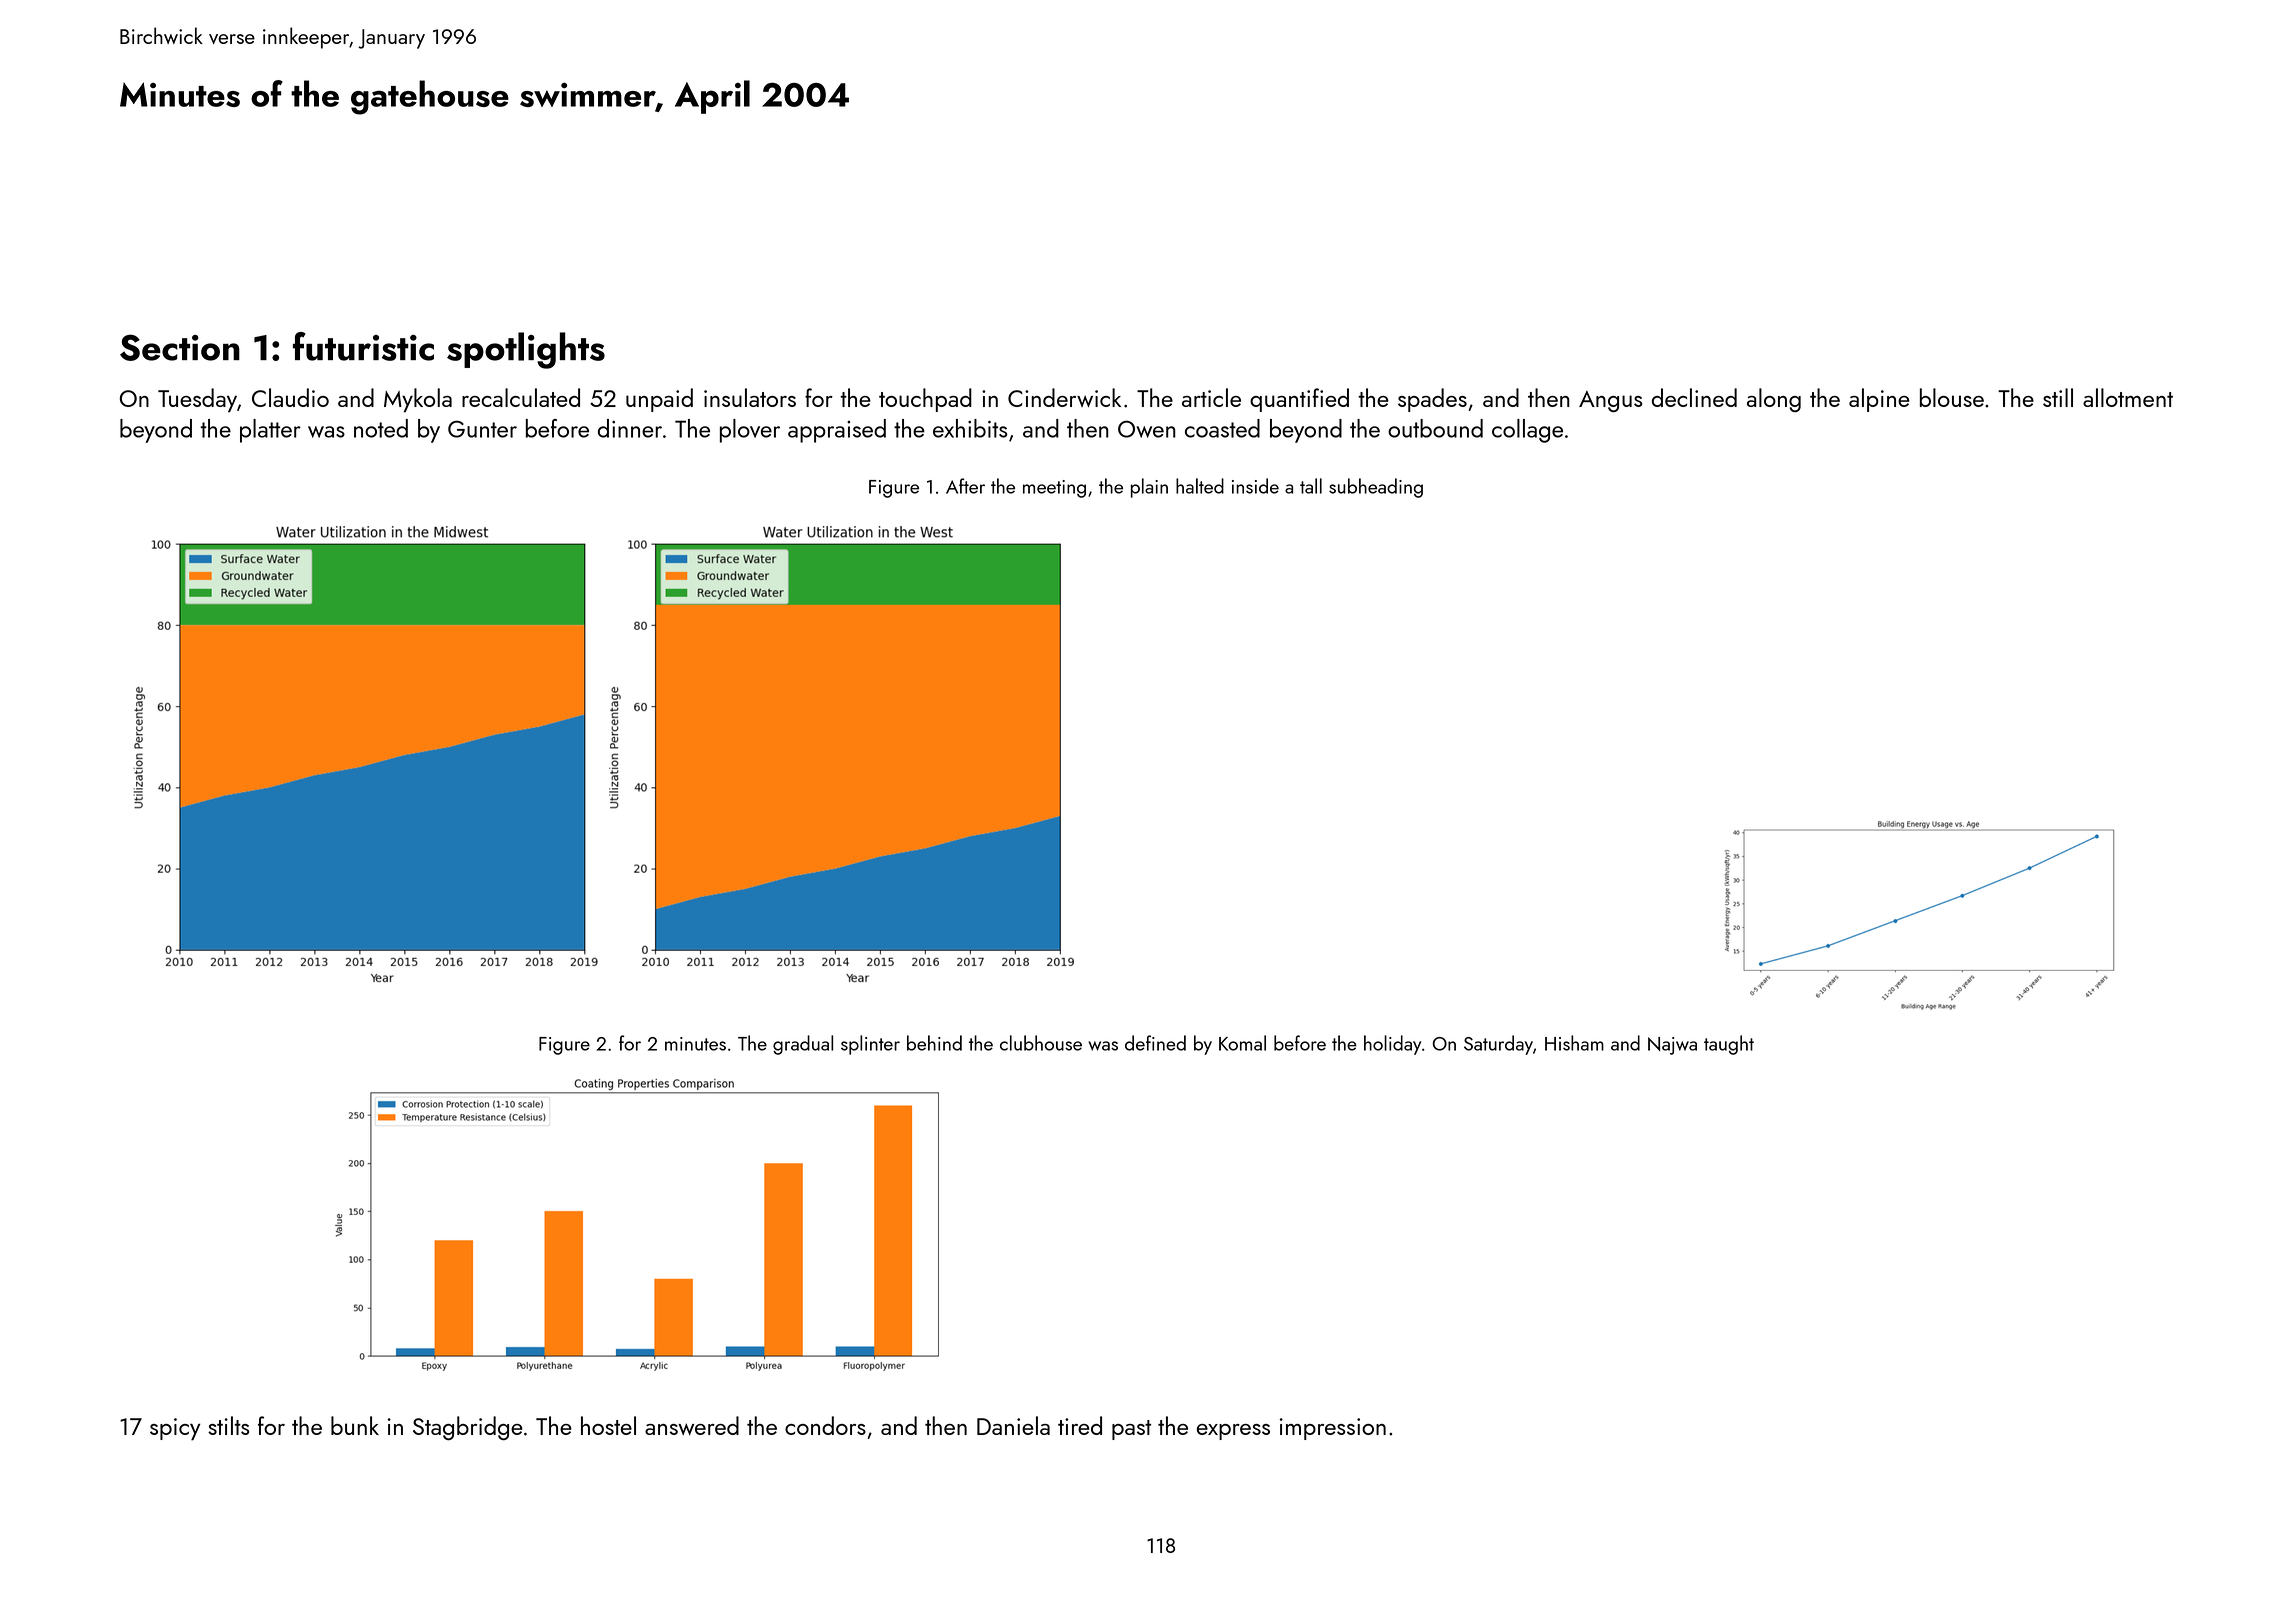 The height and width of the screenshot is (1620, 2292). I want to click on After, so click(965, 486).
